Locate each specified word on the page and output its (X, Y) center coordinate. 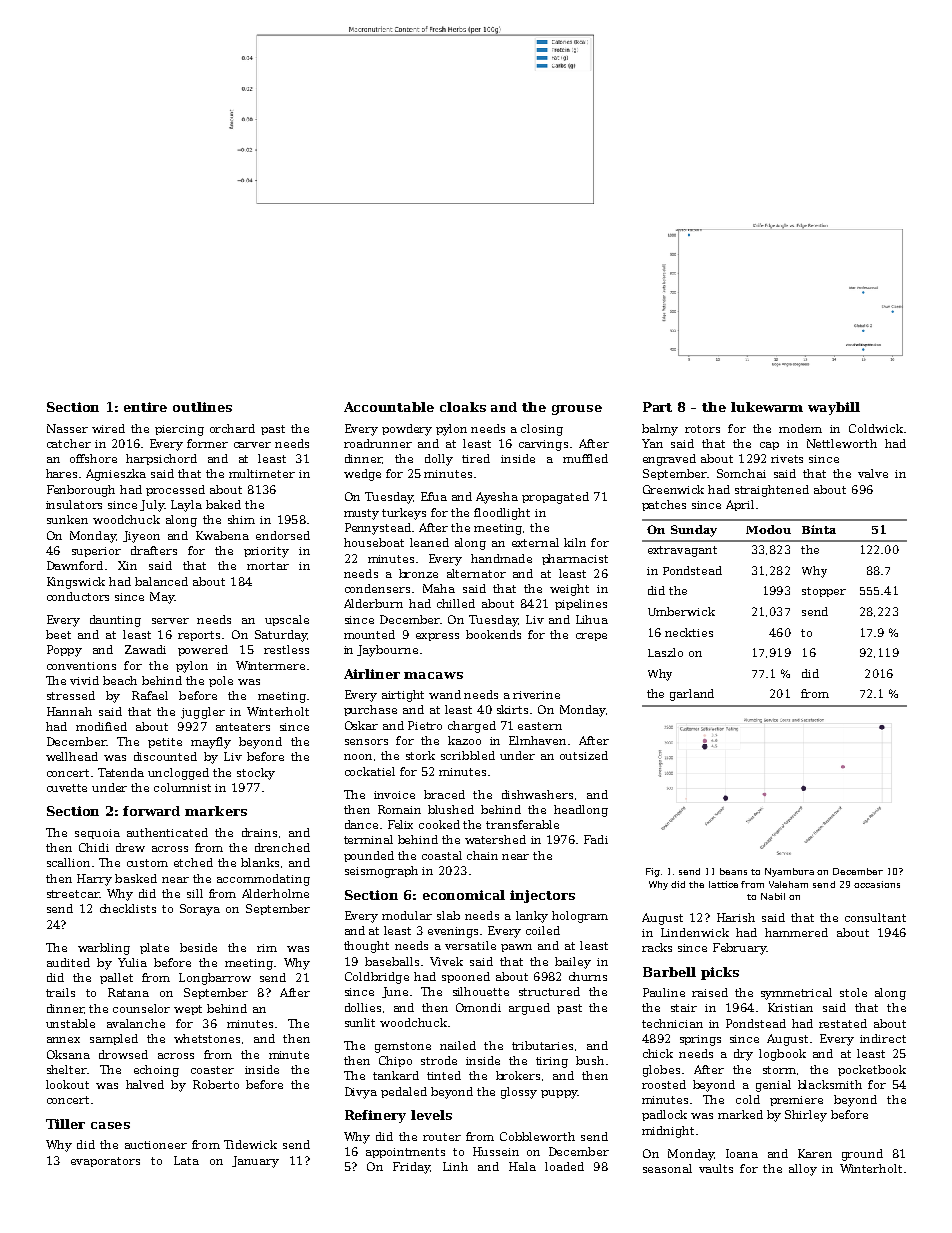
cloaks (463, 407)
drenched (282, 847)
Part (657, 407)
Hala (522, 1166)
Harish (736, 917)
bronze (418, 573)
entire (145, 407)
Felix (400, 824)
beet (58, 634)
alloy (803, 1170)
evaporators (105, 1162)
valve (873, 473)
